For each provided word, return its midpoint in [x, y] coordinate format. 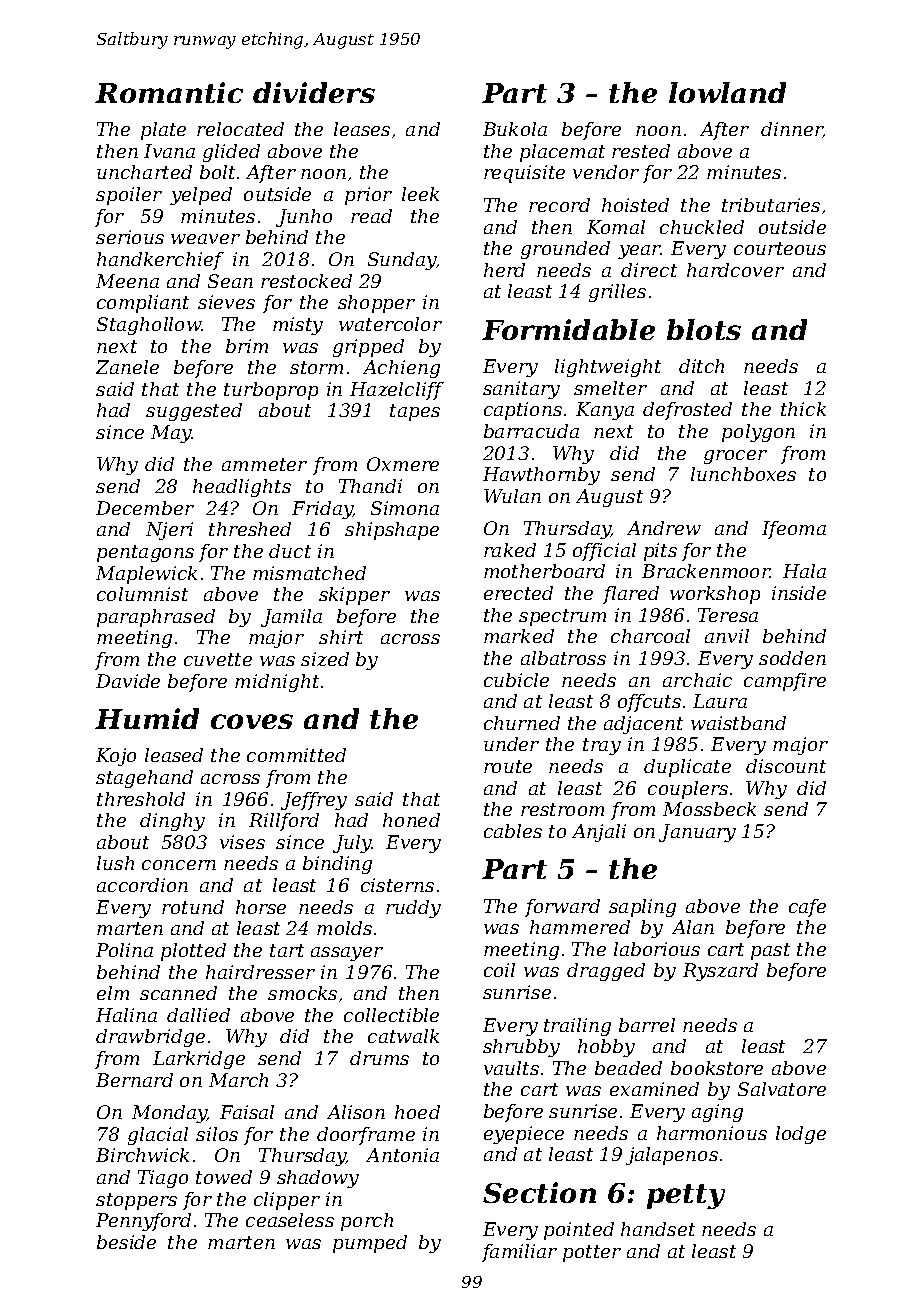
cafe [807, 908]
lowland [727, 92]
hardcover [735, 270]
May [171, 434]
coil [499, 970]
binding [337, 865]
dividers [314, 92]
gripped [368, 348]
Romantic [169, 92]
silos [217, 1134]
